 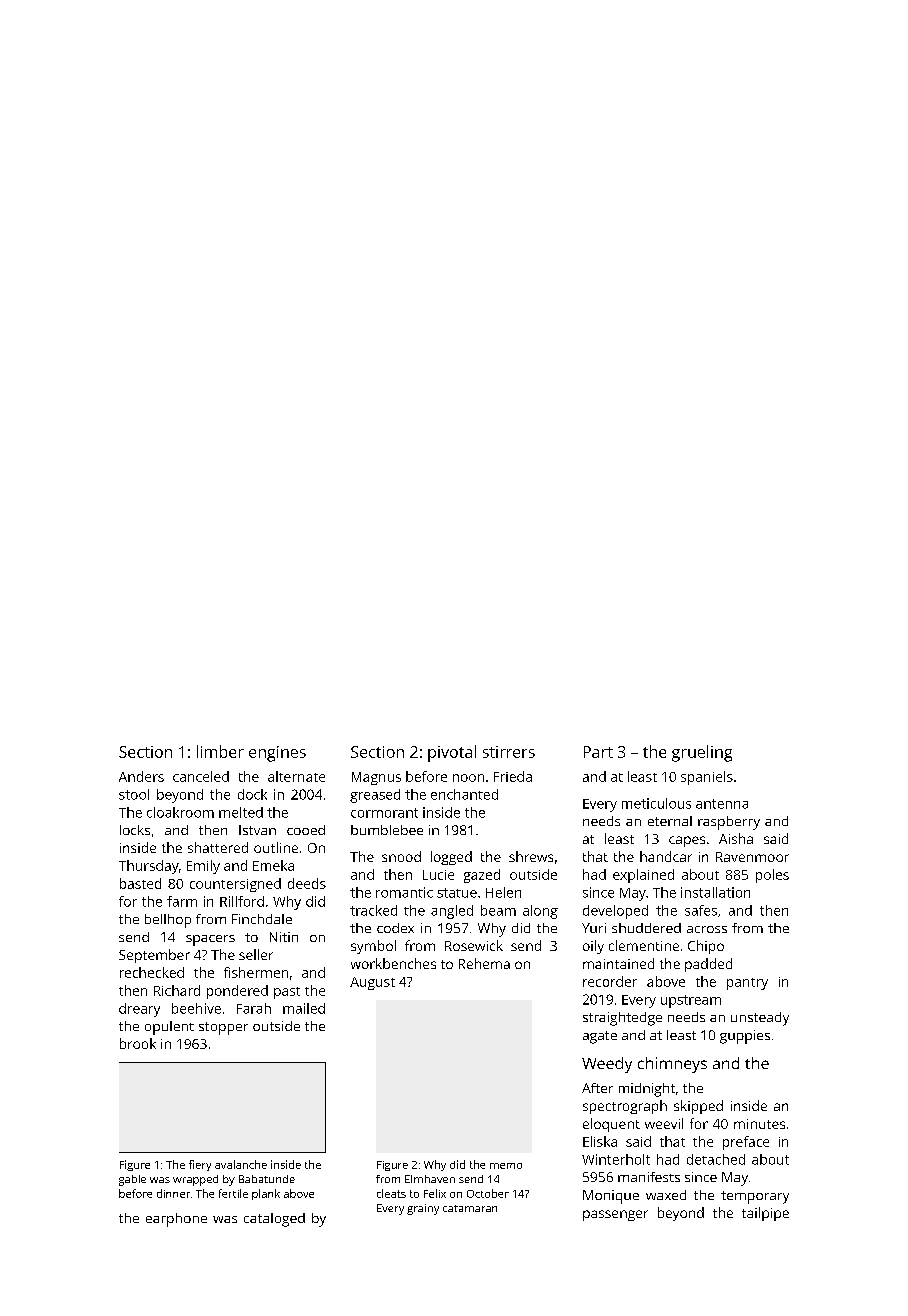 I want to click on grueling, so click(x=702, y=753).
